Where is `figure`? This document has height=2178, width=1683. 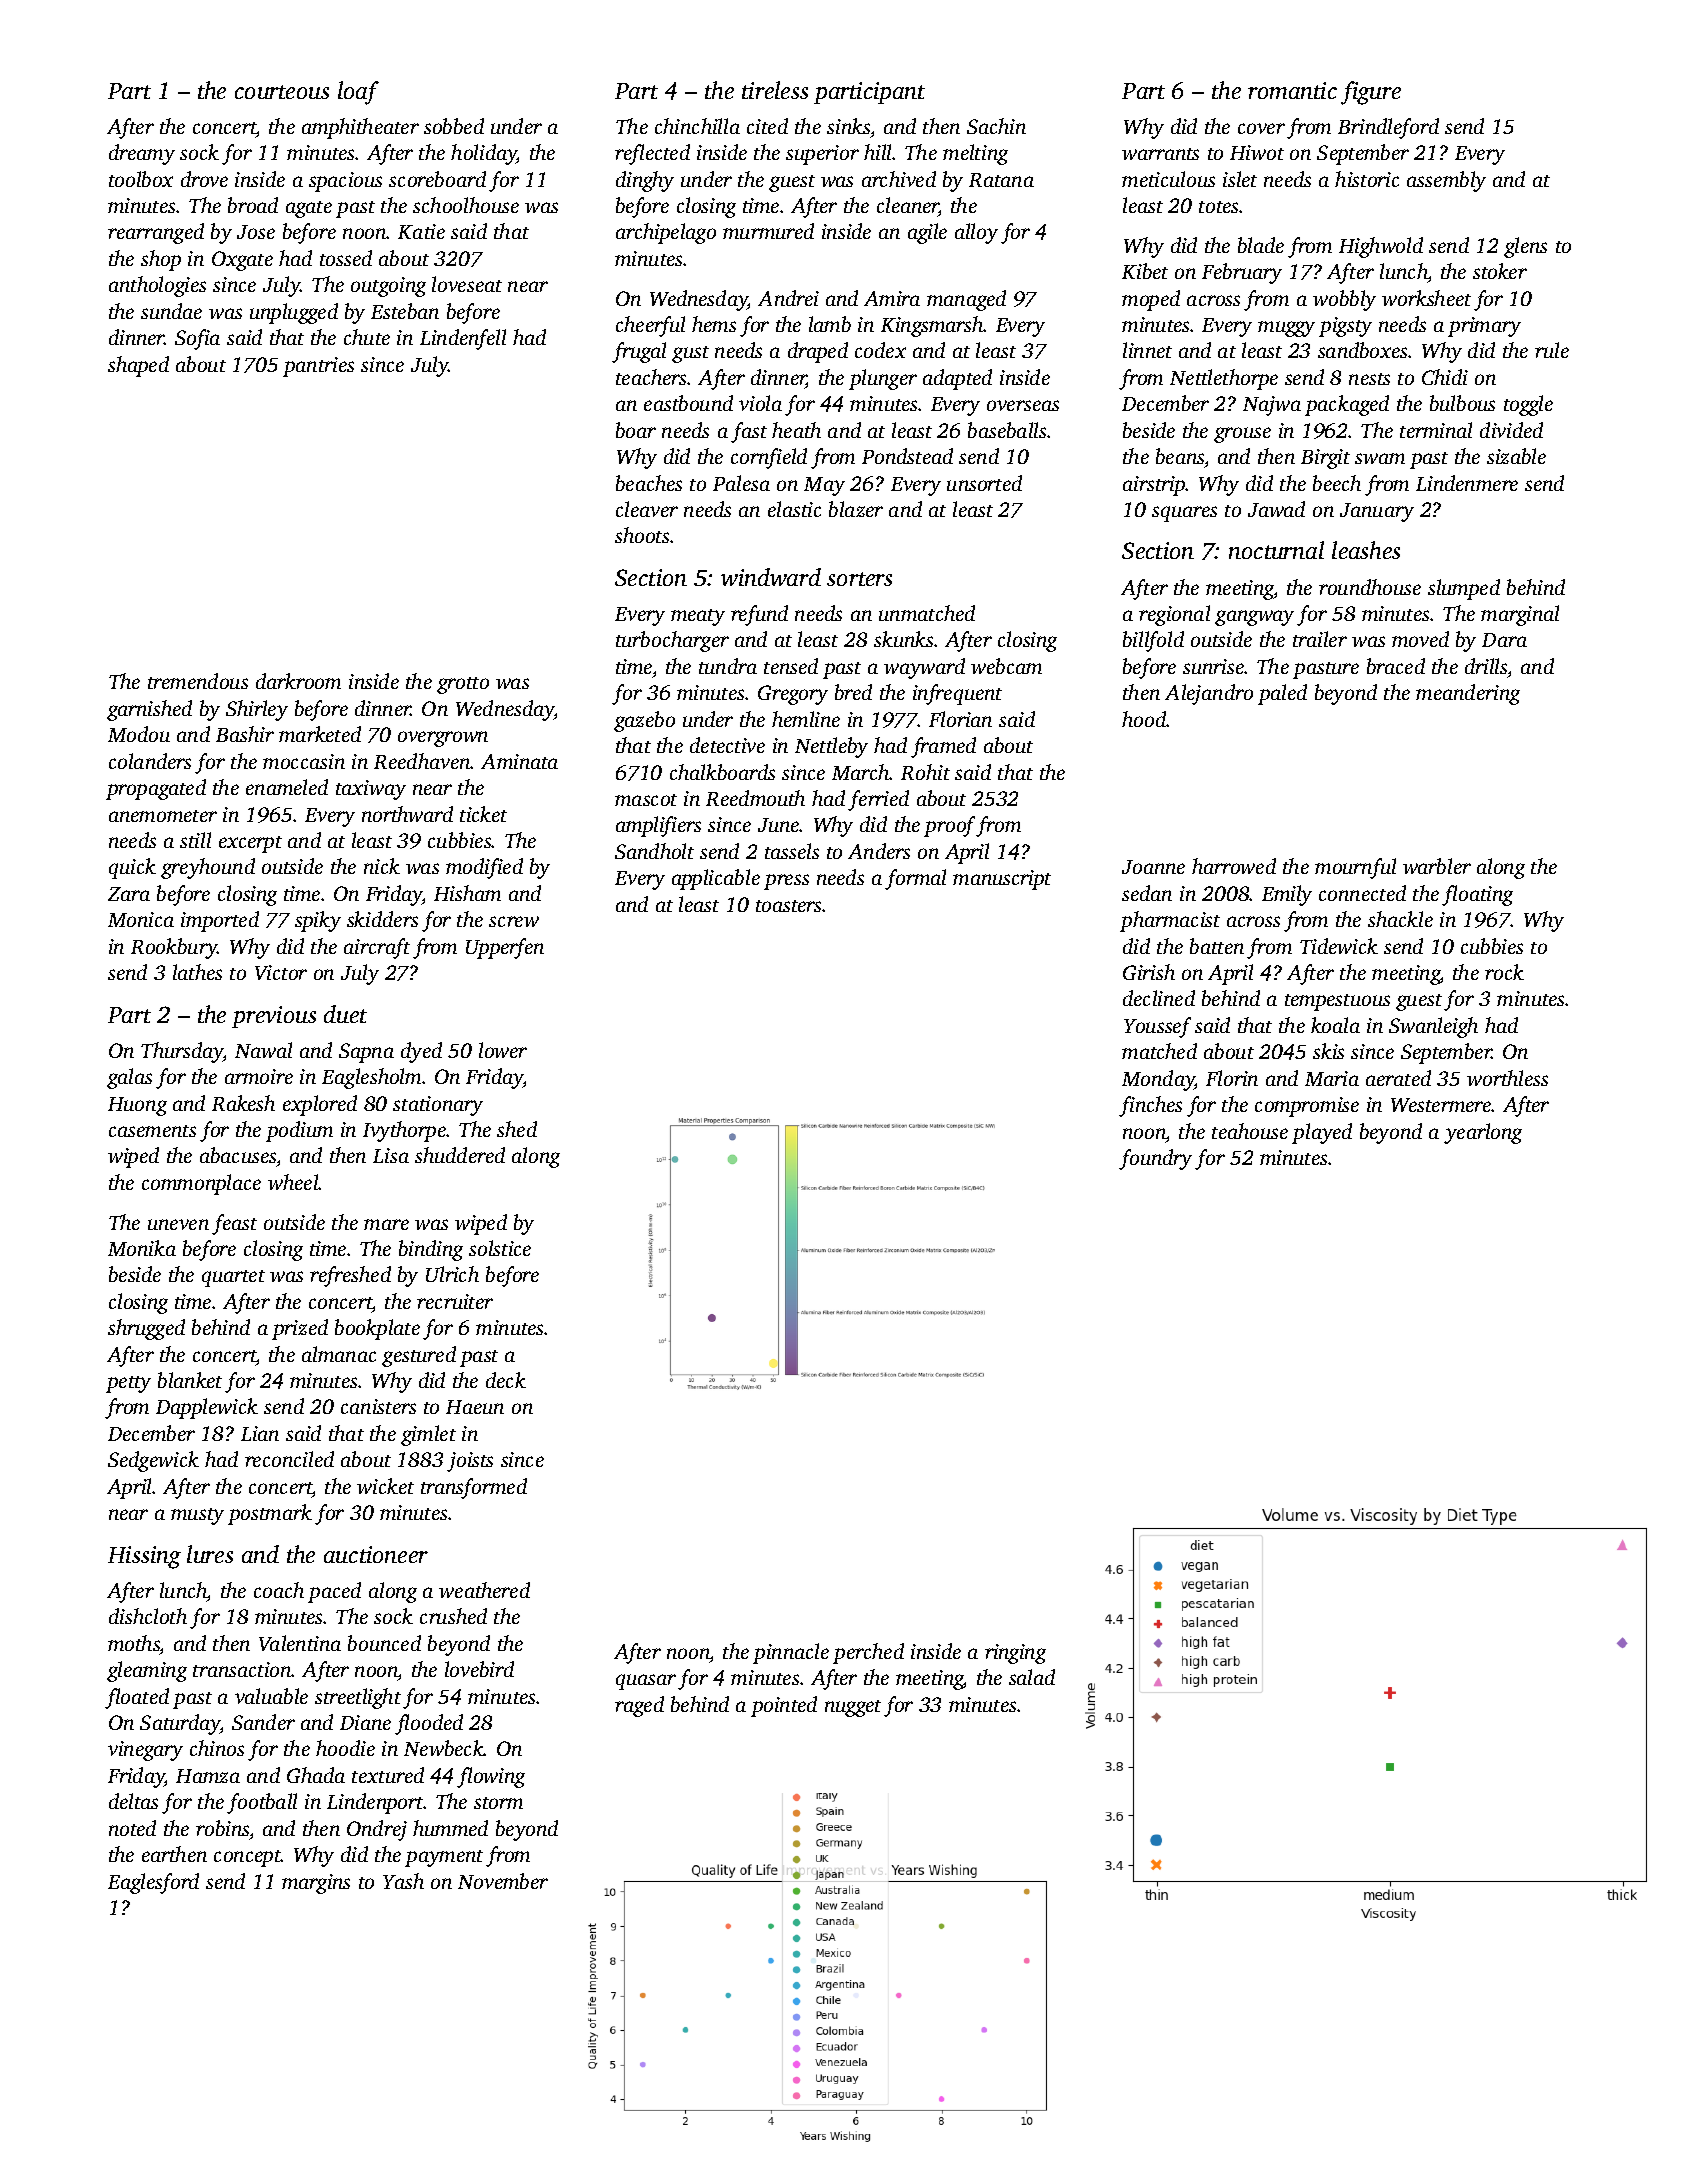
figure is located at coordinates (1371, 93).
